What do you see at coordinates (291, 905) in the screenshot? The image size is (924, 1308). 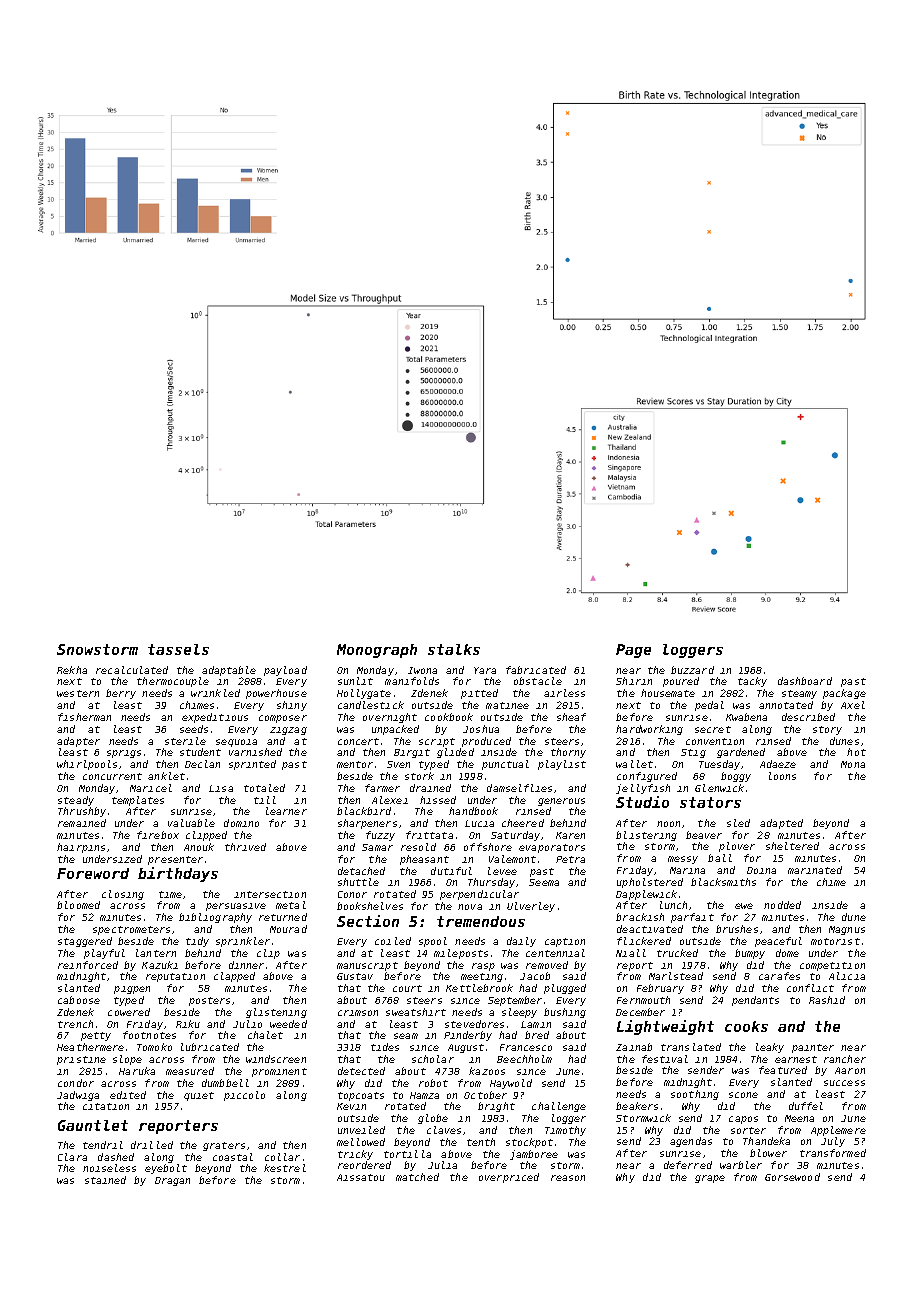 I see `metal` at bounding box center [291, 905].
